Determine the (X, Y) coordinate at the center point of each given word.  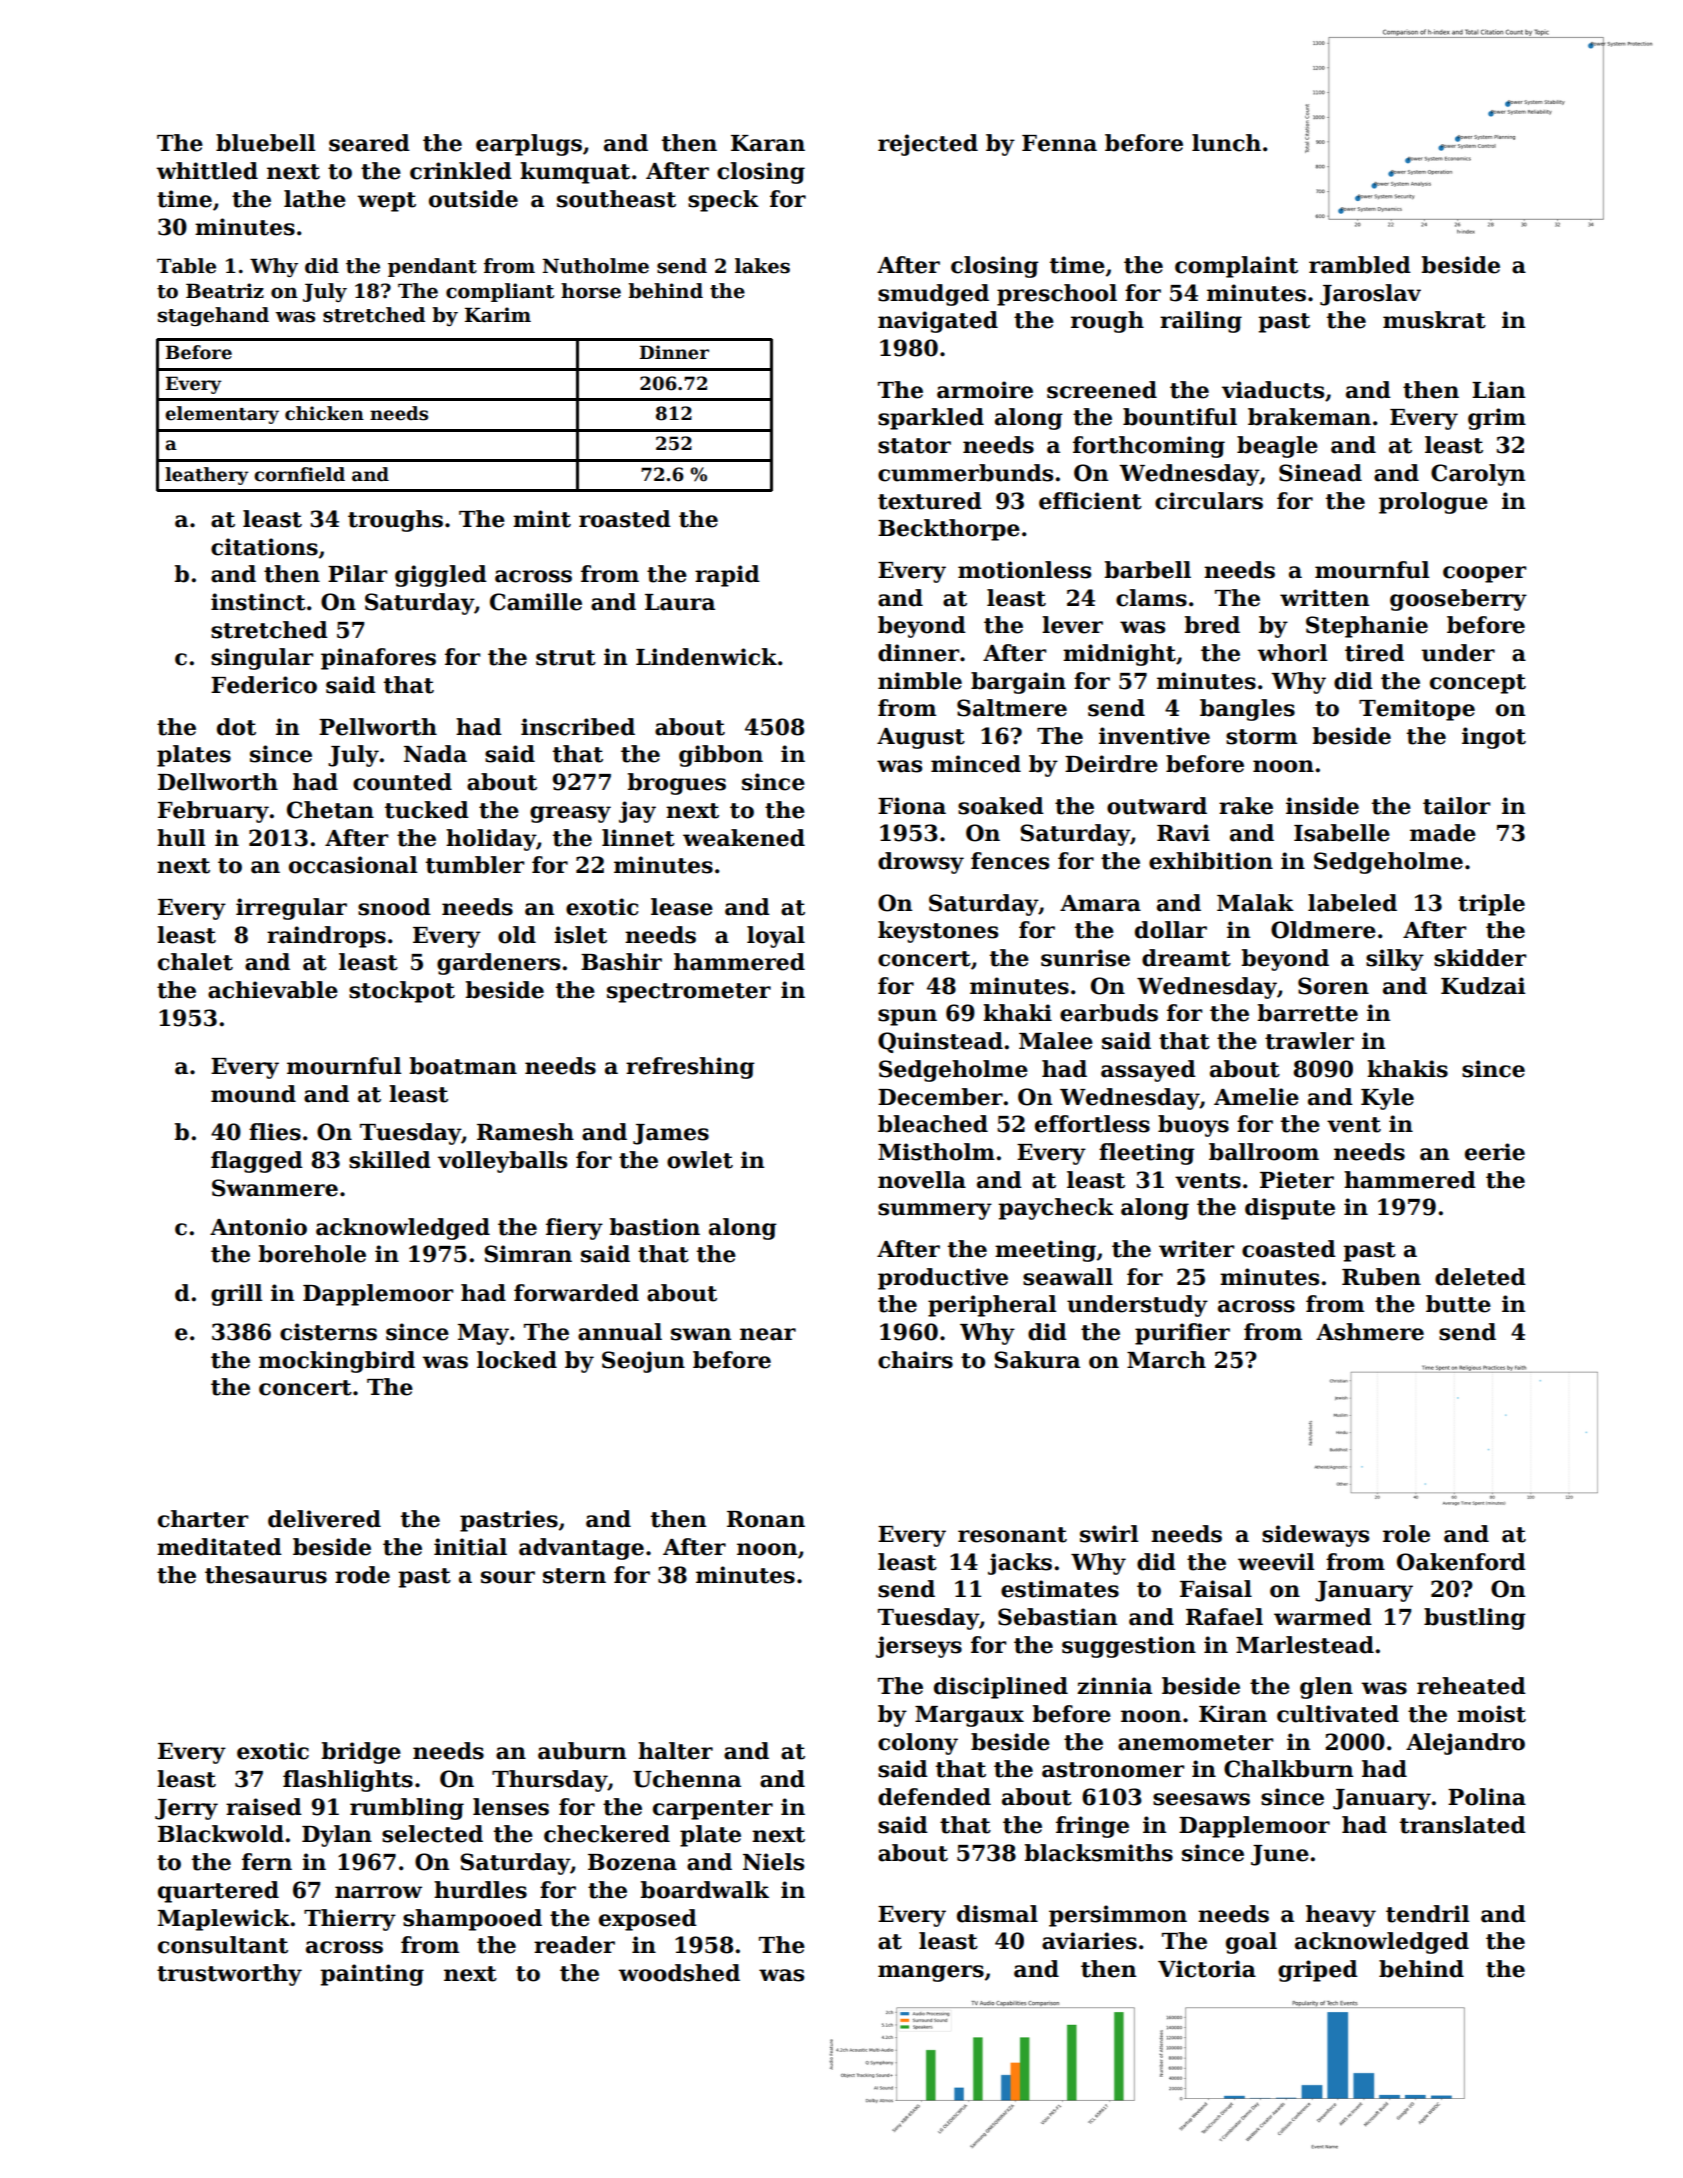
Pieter (1297, 1180)
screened (1102, 390)
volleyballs (502, 1162)
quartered (218, 1892)
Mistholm (936, 1152)
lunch (1226, 143)
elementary (222, 415)
